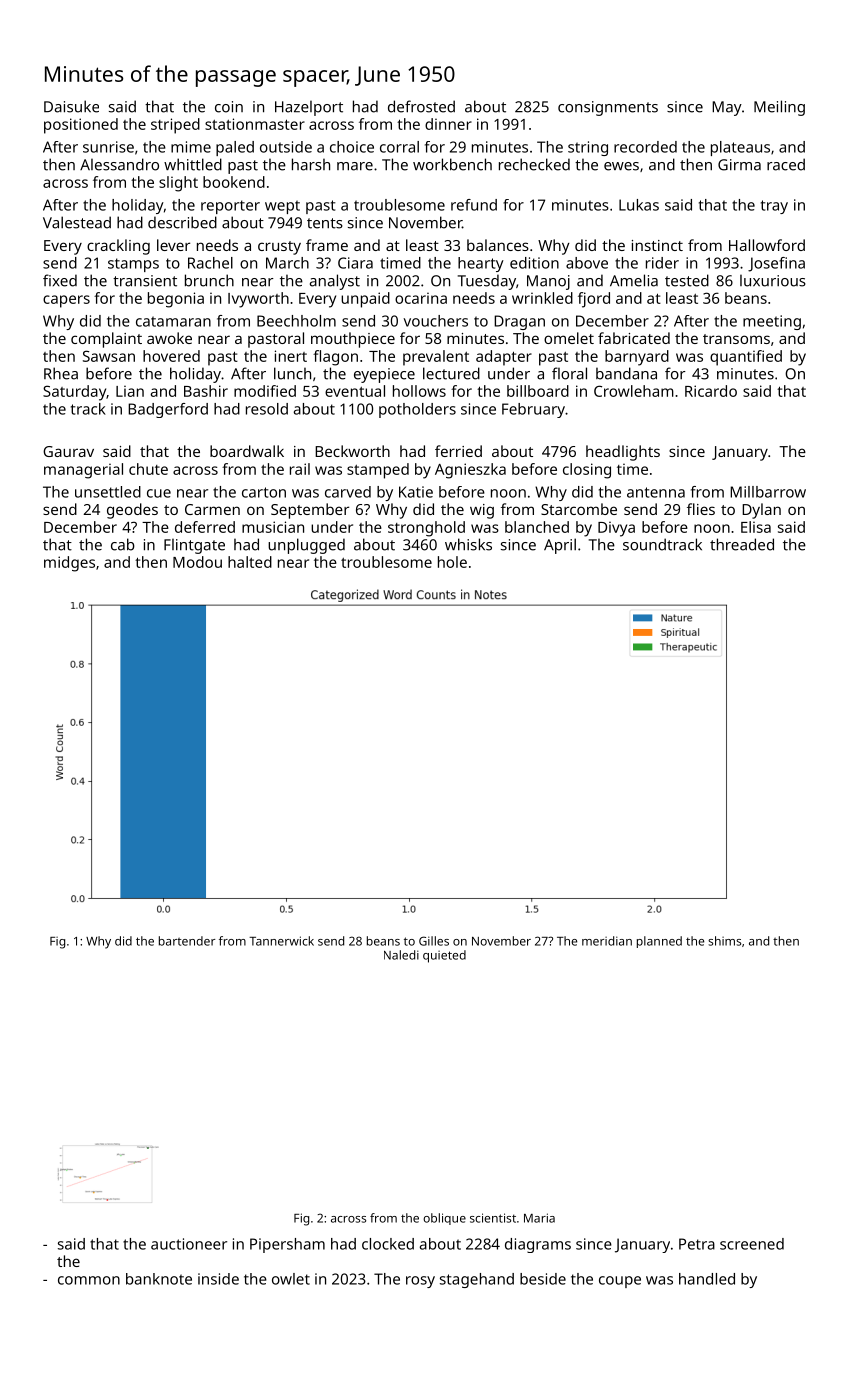 Image resolution: width=849 pixels, height=1400 pixels. Describe the element at coordinates (187, 941) in the screenshot. I see `bartender` at that location.
